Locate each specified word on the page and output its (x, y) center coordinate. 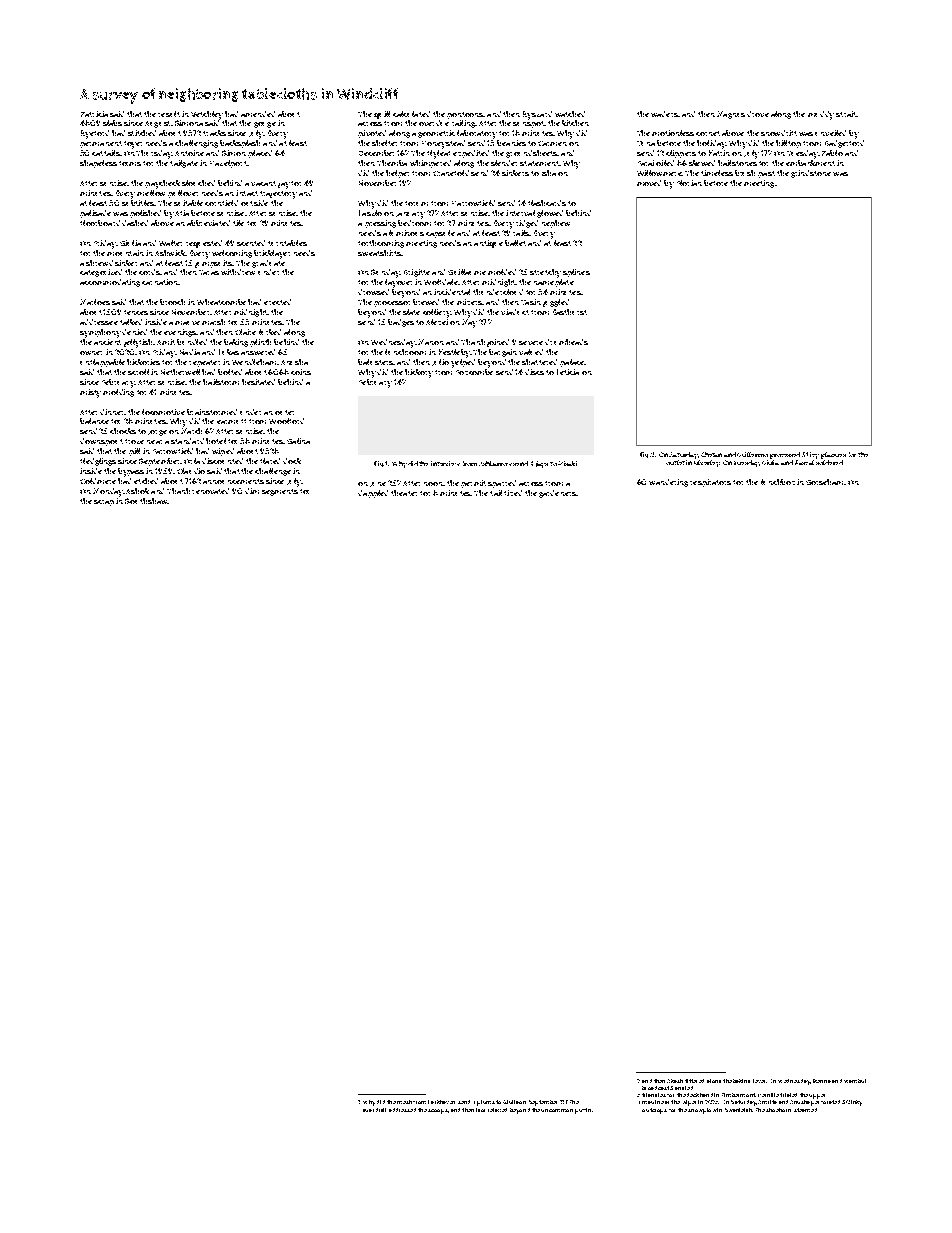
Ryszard (537, 115)
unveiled (830, 133)
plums (486, 1103)
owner (91, 353)
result (169, 114)
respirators (710, 483)
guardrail (374, 1110)
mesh (404, 1102)
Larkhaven (441, 1102)
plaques (833, 455)
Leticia (568, 372)
